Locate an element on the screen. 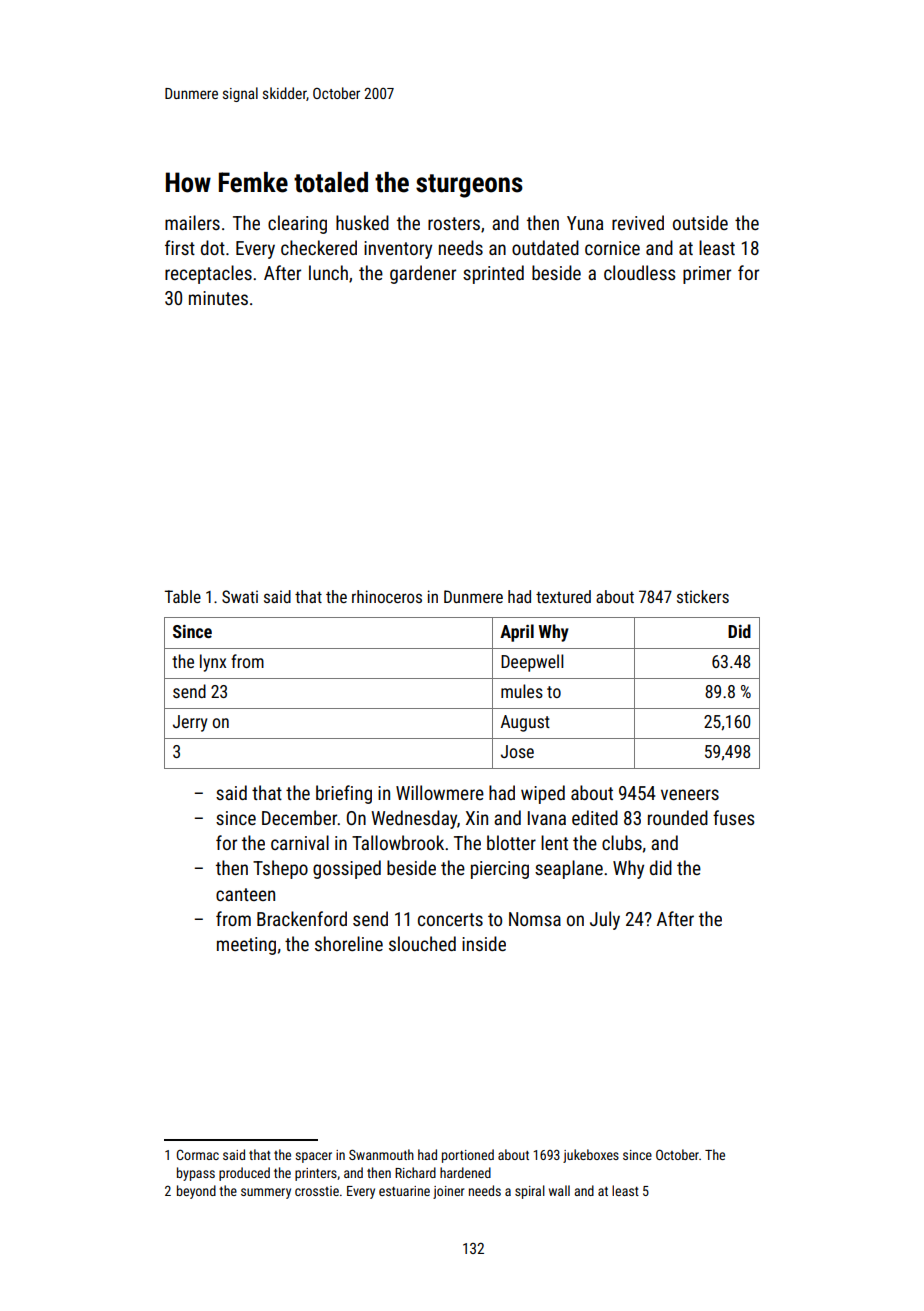  briefing is located at coordinates (344, 794).
